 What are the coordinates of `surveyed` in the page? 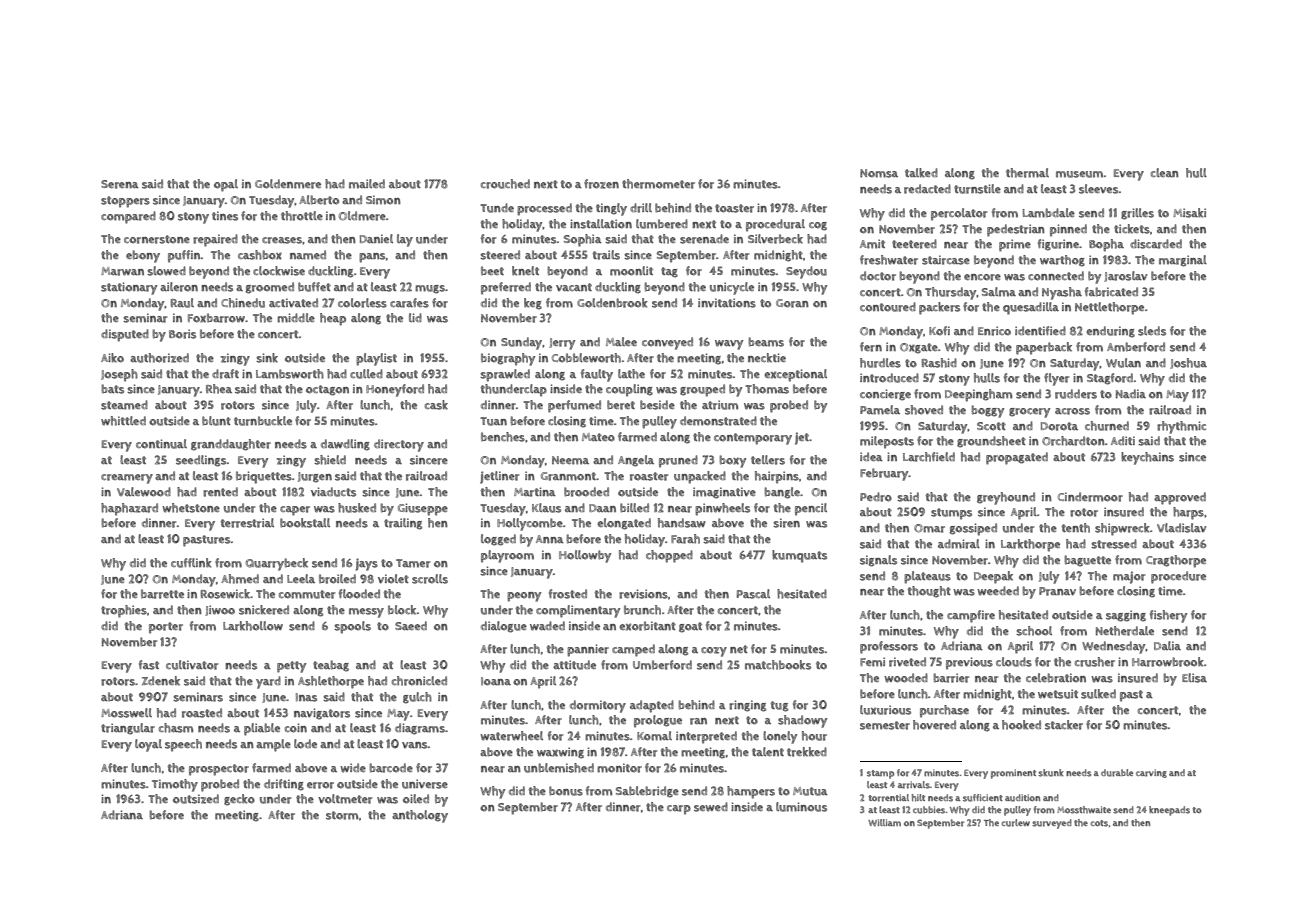 It's located at (1052, 824).
